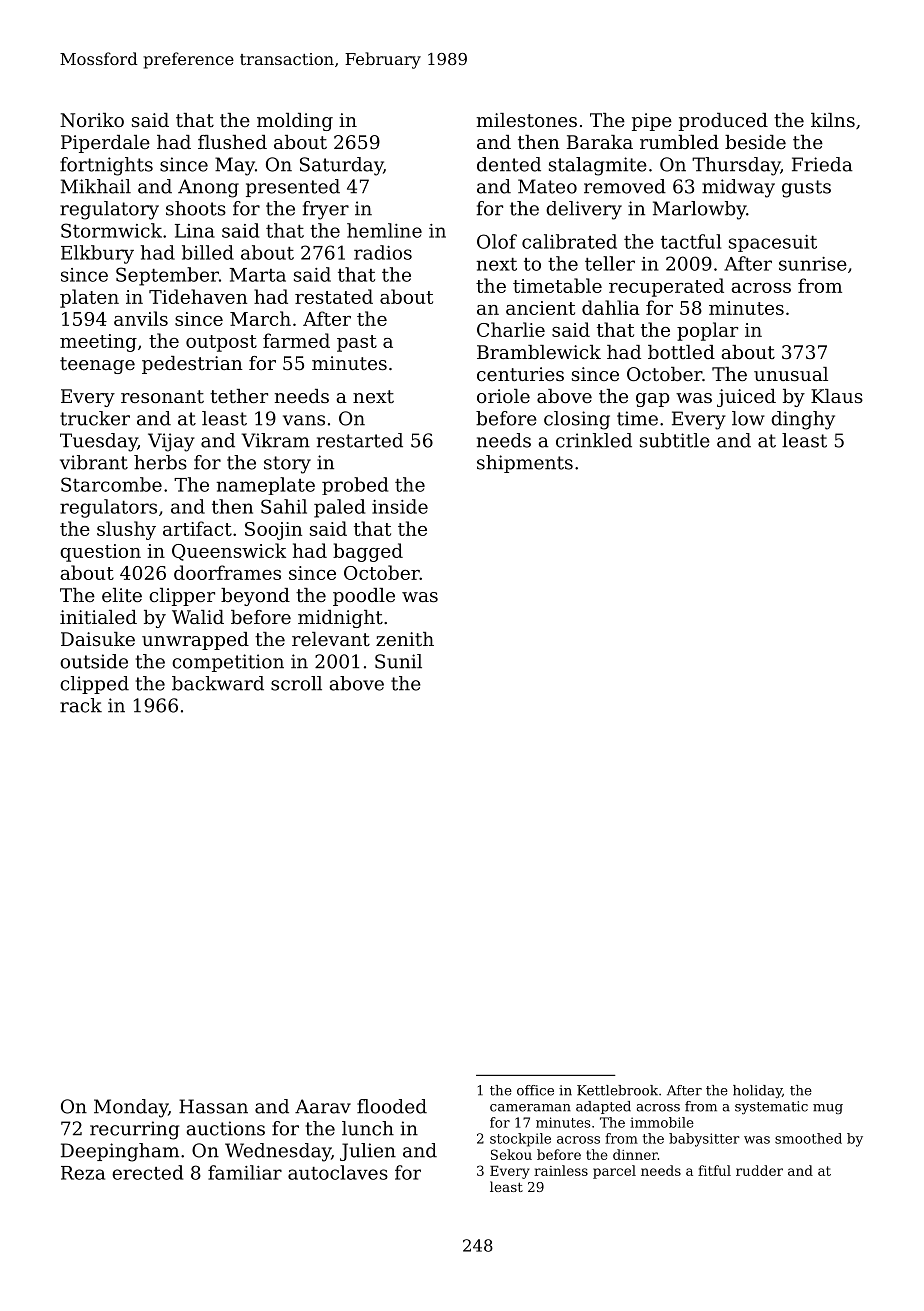 The height and width of the document is (1311, 924). Describe the element at coordinates (540, 308) in the document. I see `ancient` at that location.
